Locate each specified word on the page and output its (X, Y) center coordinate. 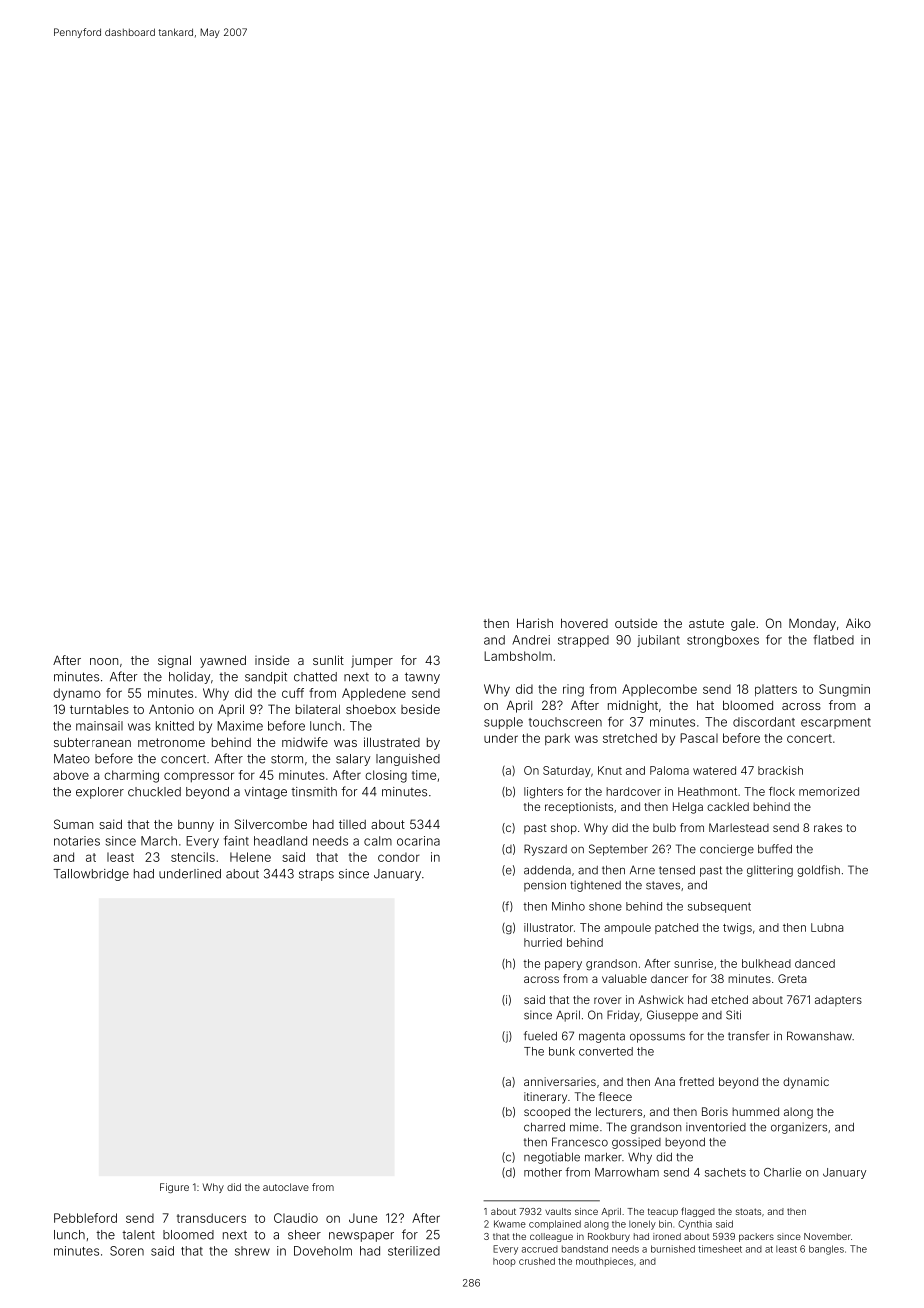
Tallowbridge (91, 875)
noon (104, 661)
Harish (535, 623)
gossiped (636, 1143)
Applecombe (659, 690)
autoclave (286, 1187)
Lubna (827, 927)
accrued (540, 1249)
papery (563, 965)
